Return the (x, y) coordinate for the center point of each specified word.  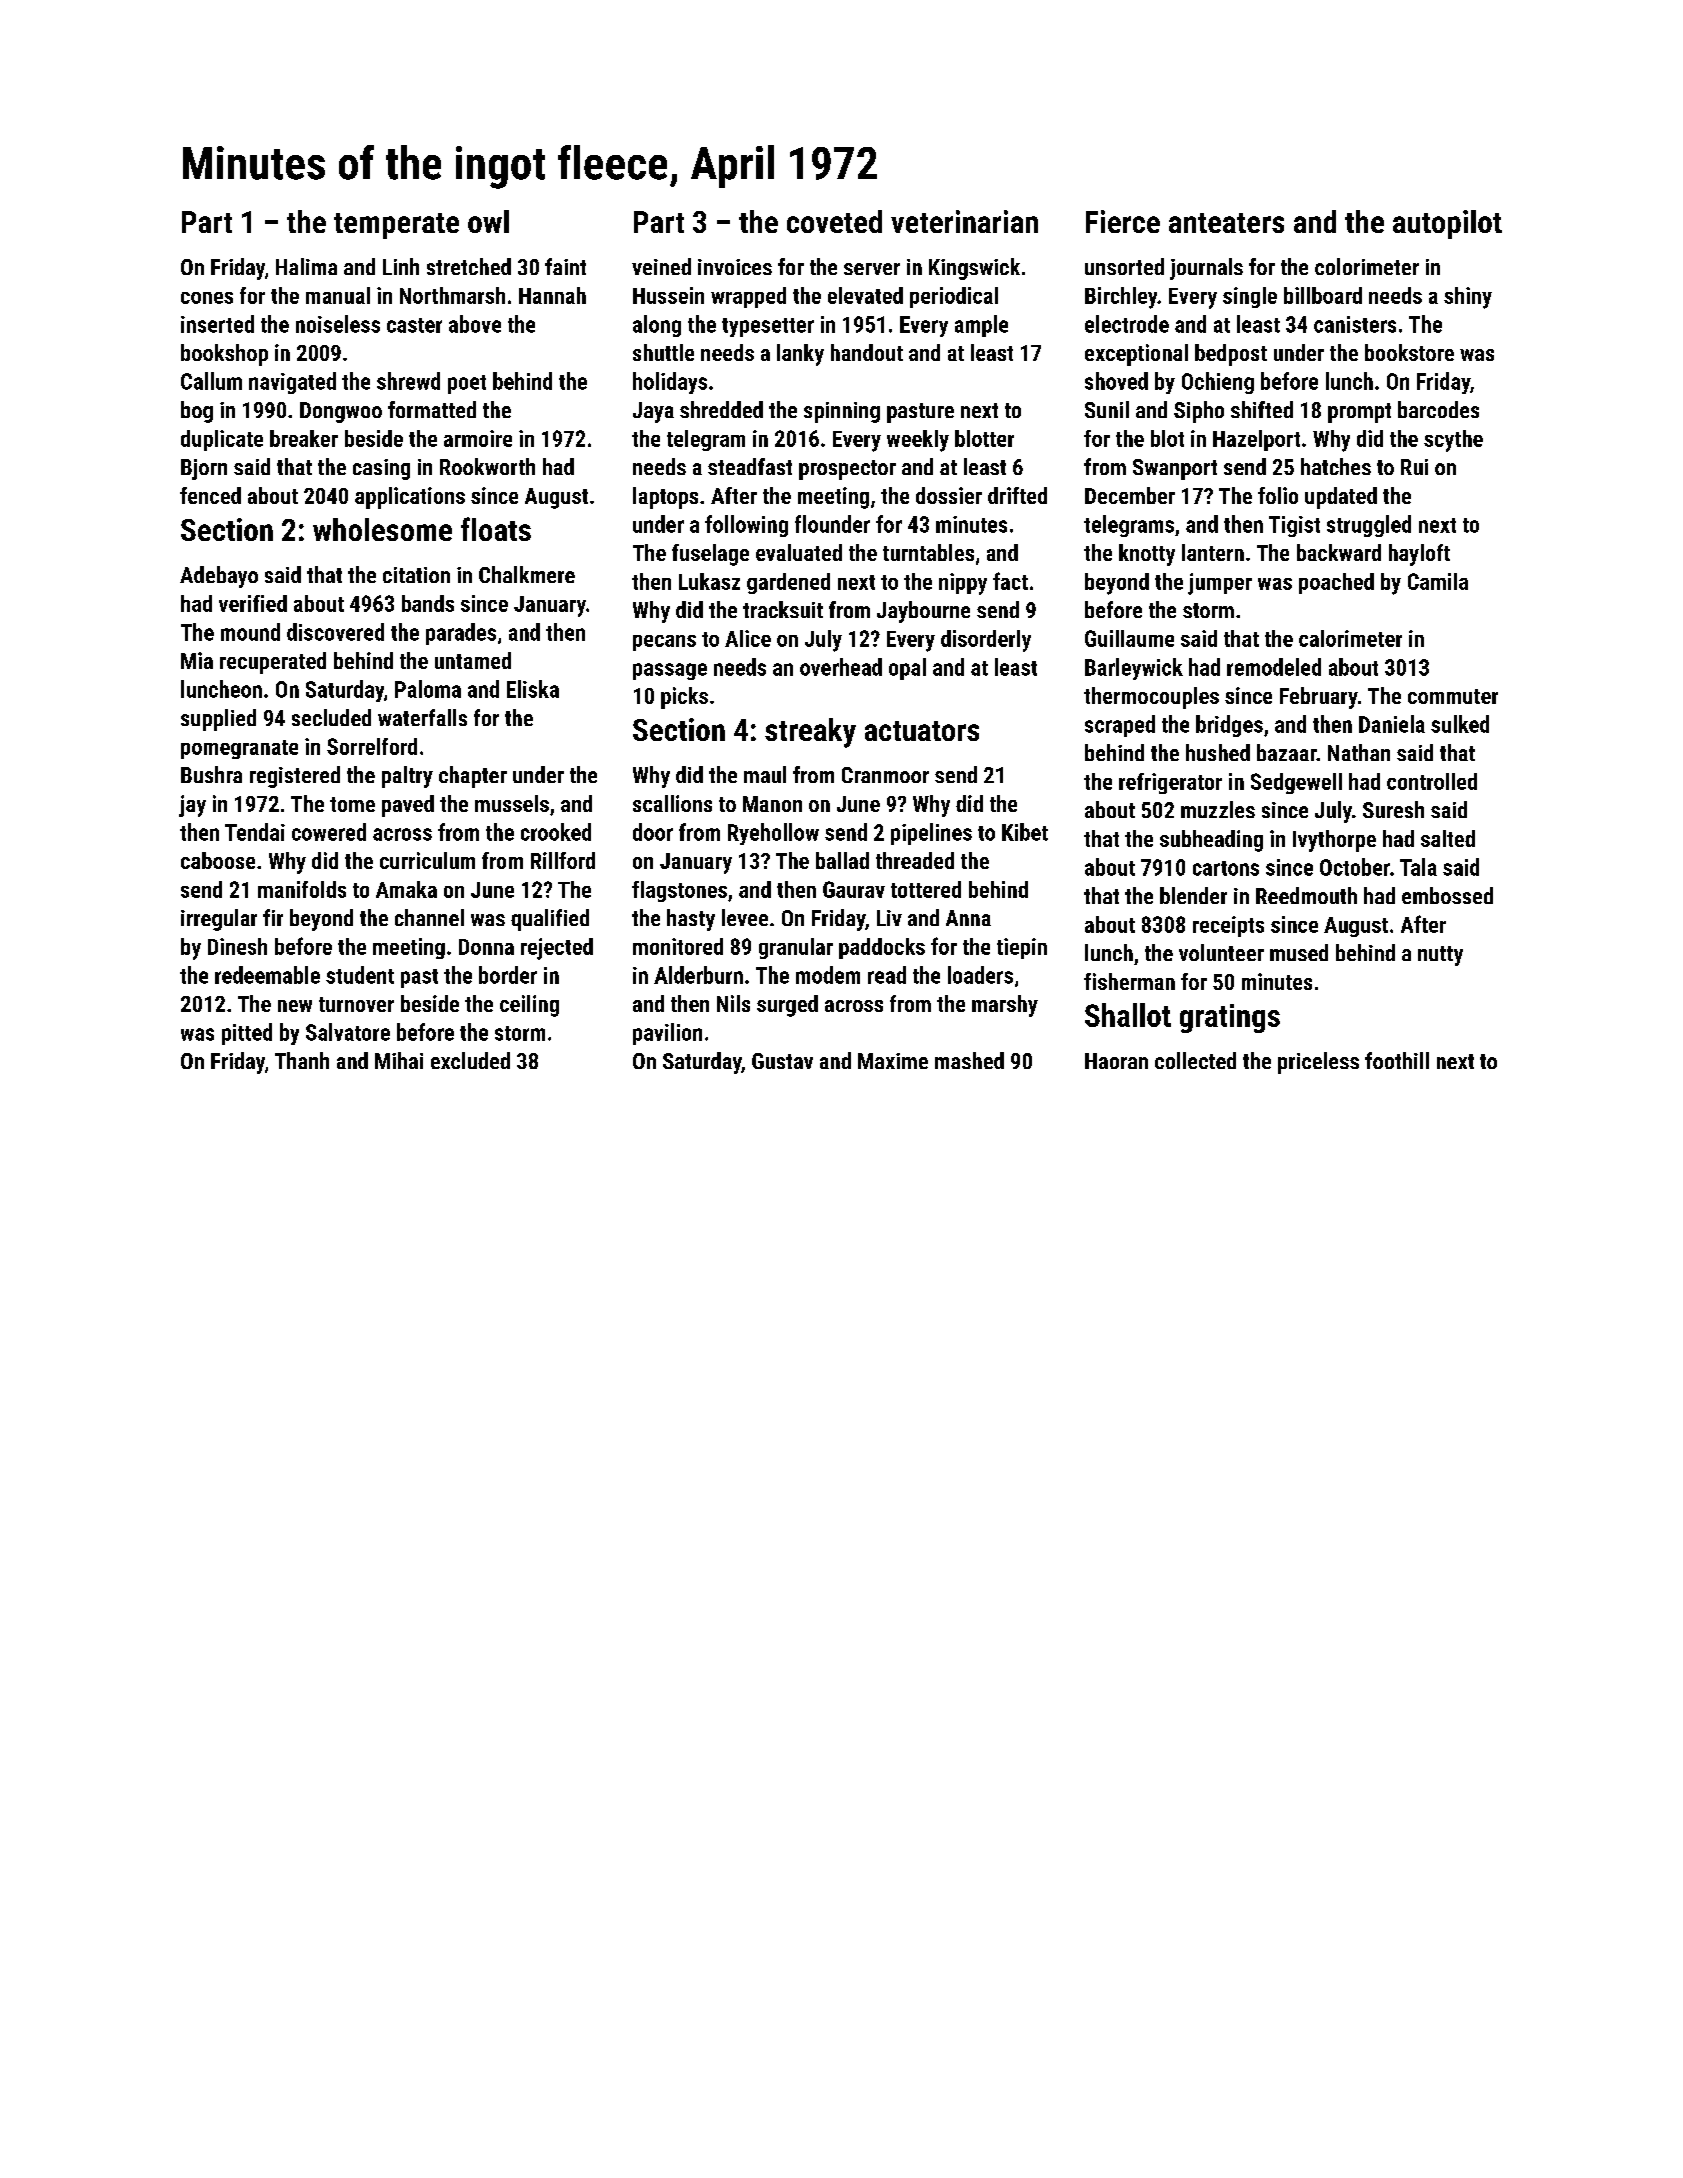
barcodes (1438, 409)
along (657, 326)
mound (250, 632)
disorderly (986, 641)
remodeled (1274, 667)
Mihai (399, 1060)
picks (684, 698)
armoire (478, 438)
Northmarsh (452, 295)
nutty (1440, 956)
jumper (1220, 584)
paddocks (882, 948)
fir (273, 917)
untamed (473, 660)
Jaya (653, 412)
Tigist (1294, 526)
